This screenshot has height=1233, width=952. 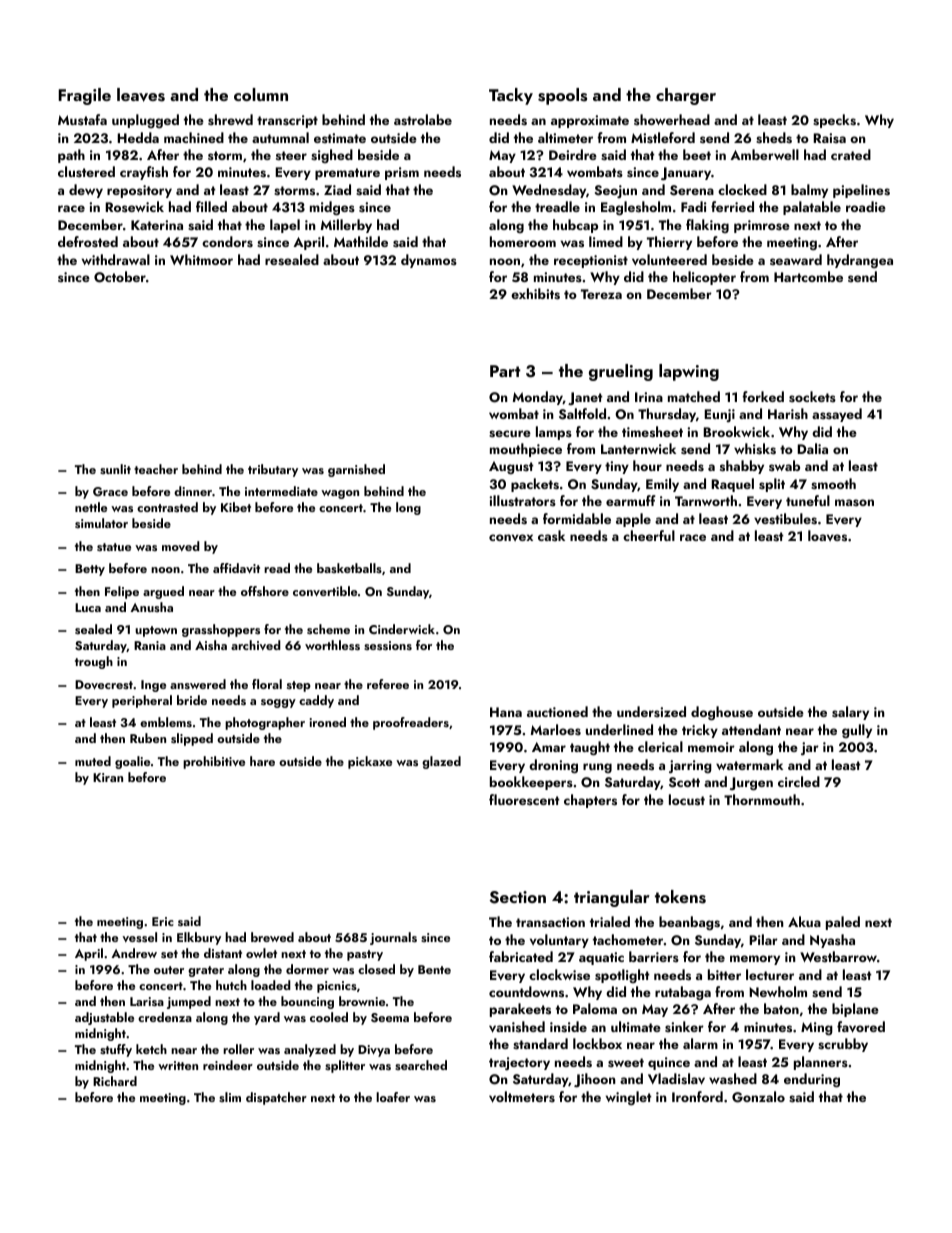 I want to click on Fragile, so click(x=84, y=96).
